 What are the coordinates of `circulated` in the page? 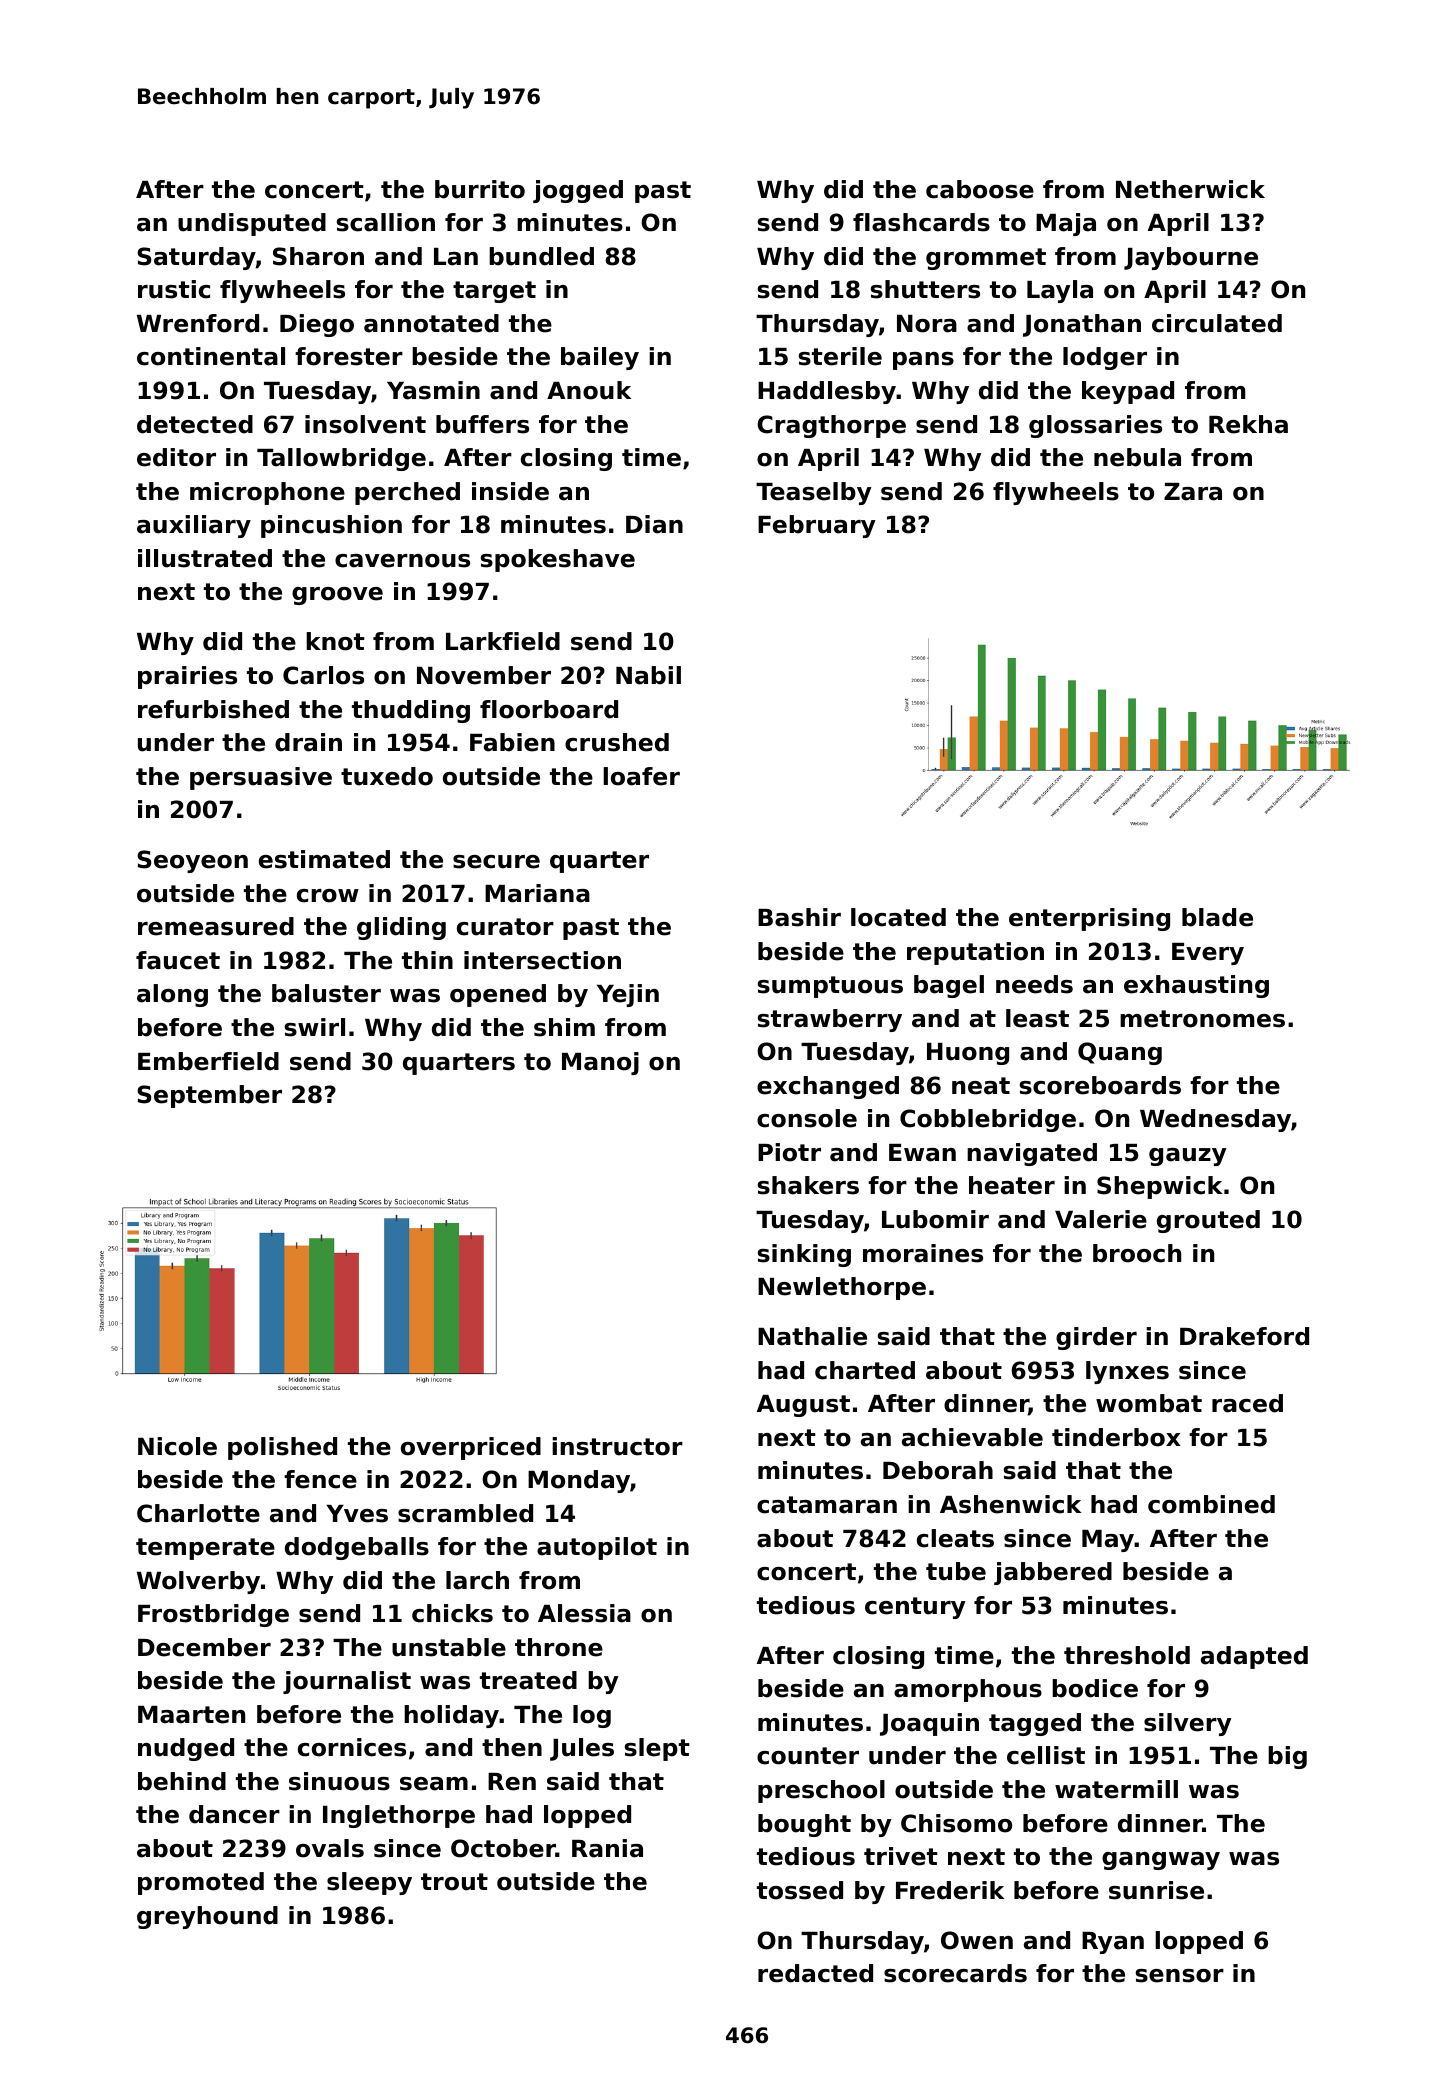 It's located at (1217, 323).
